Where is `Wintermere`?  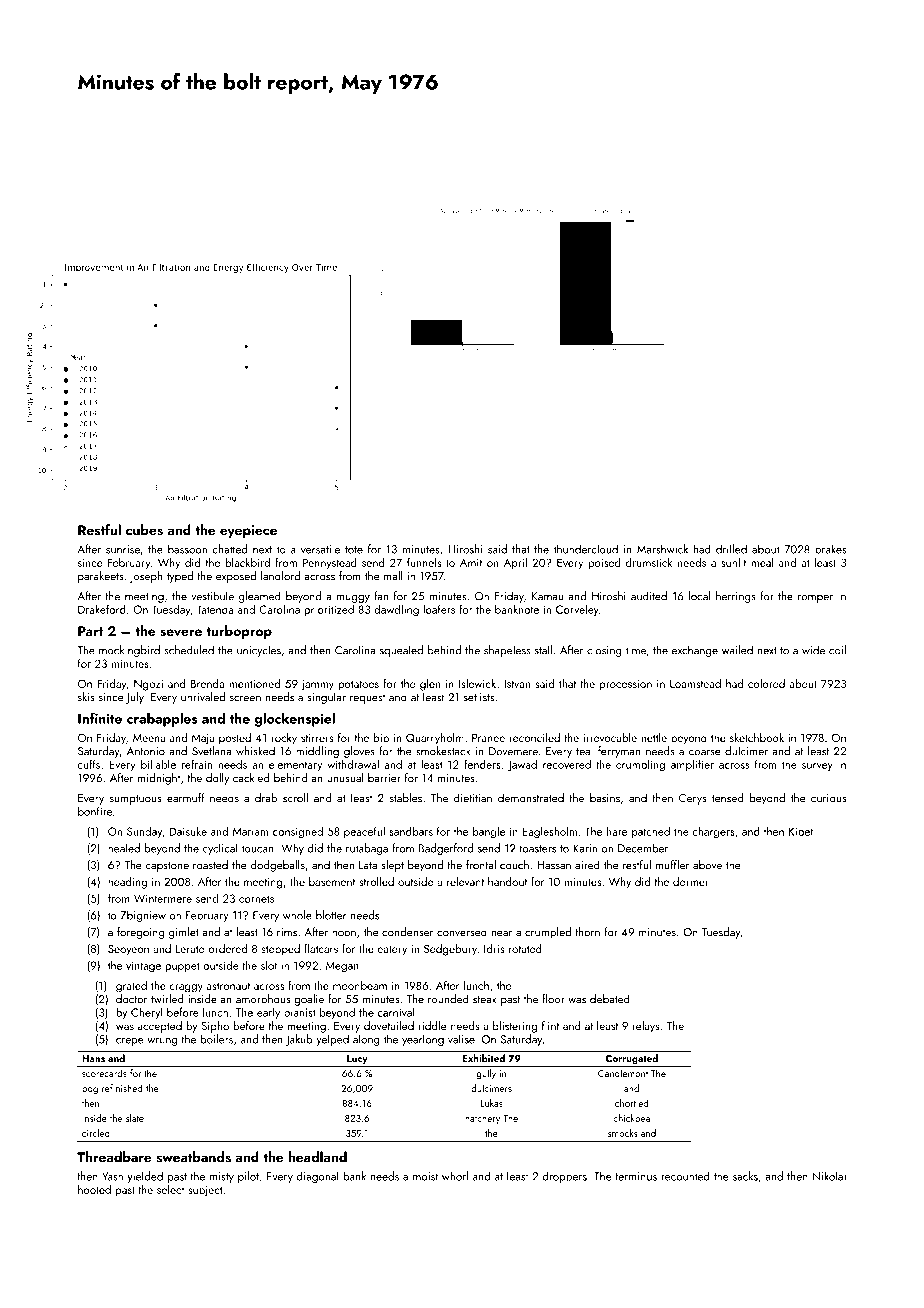
Wintermere is located at coordinates (163, 898).
